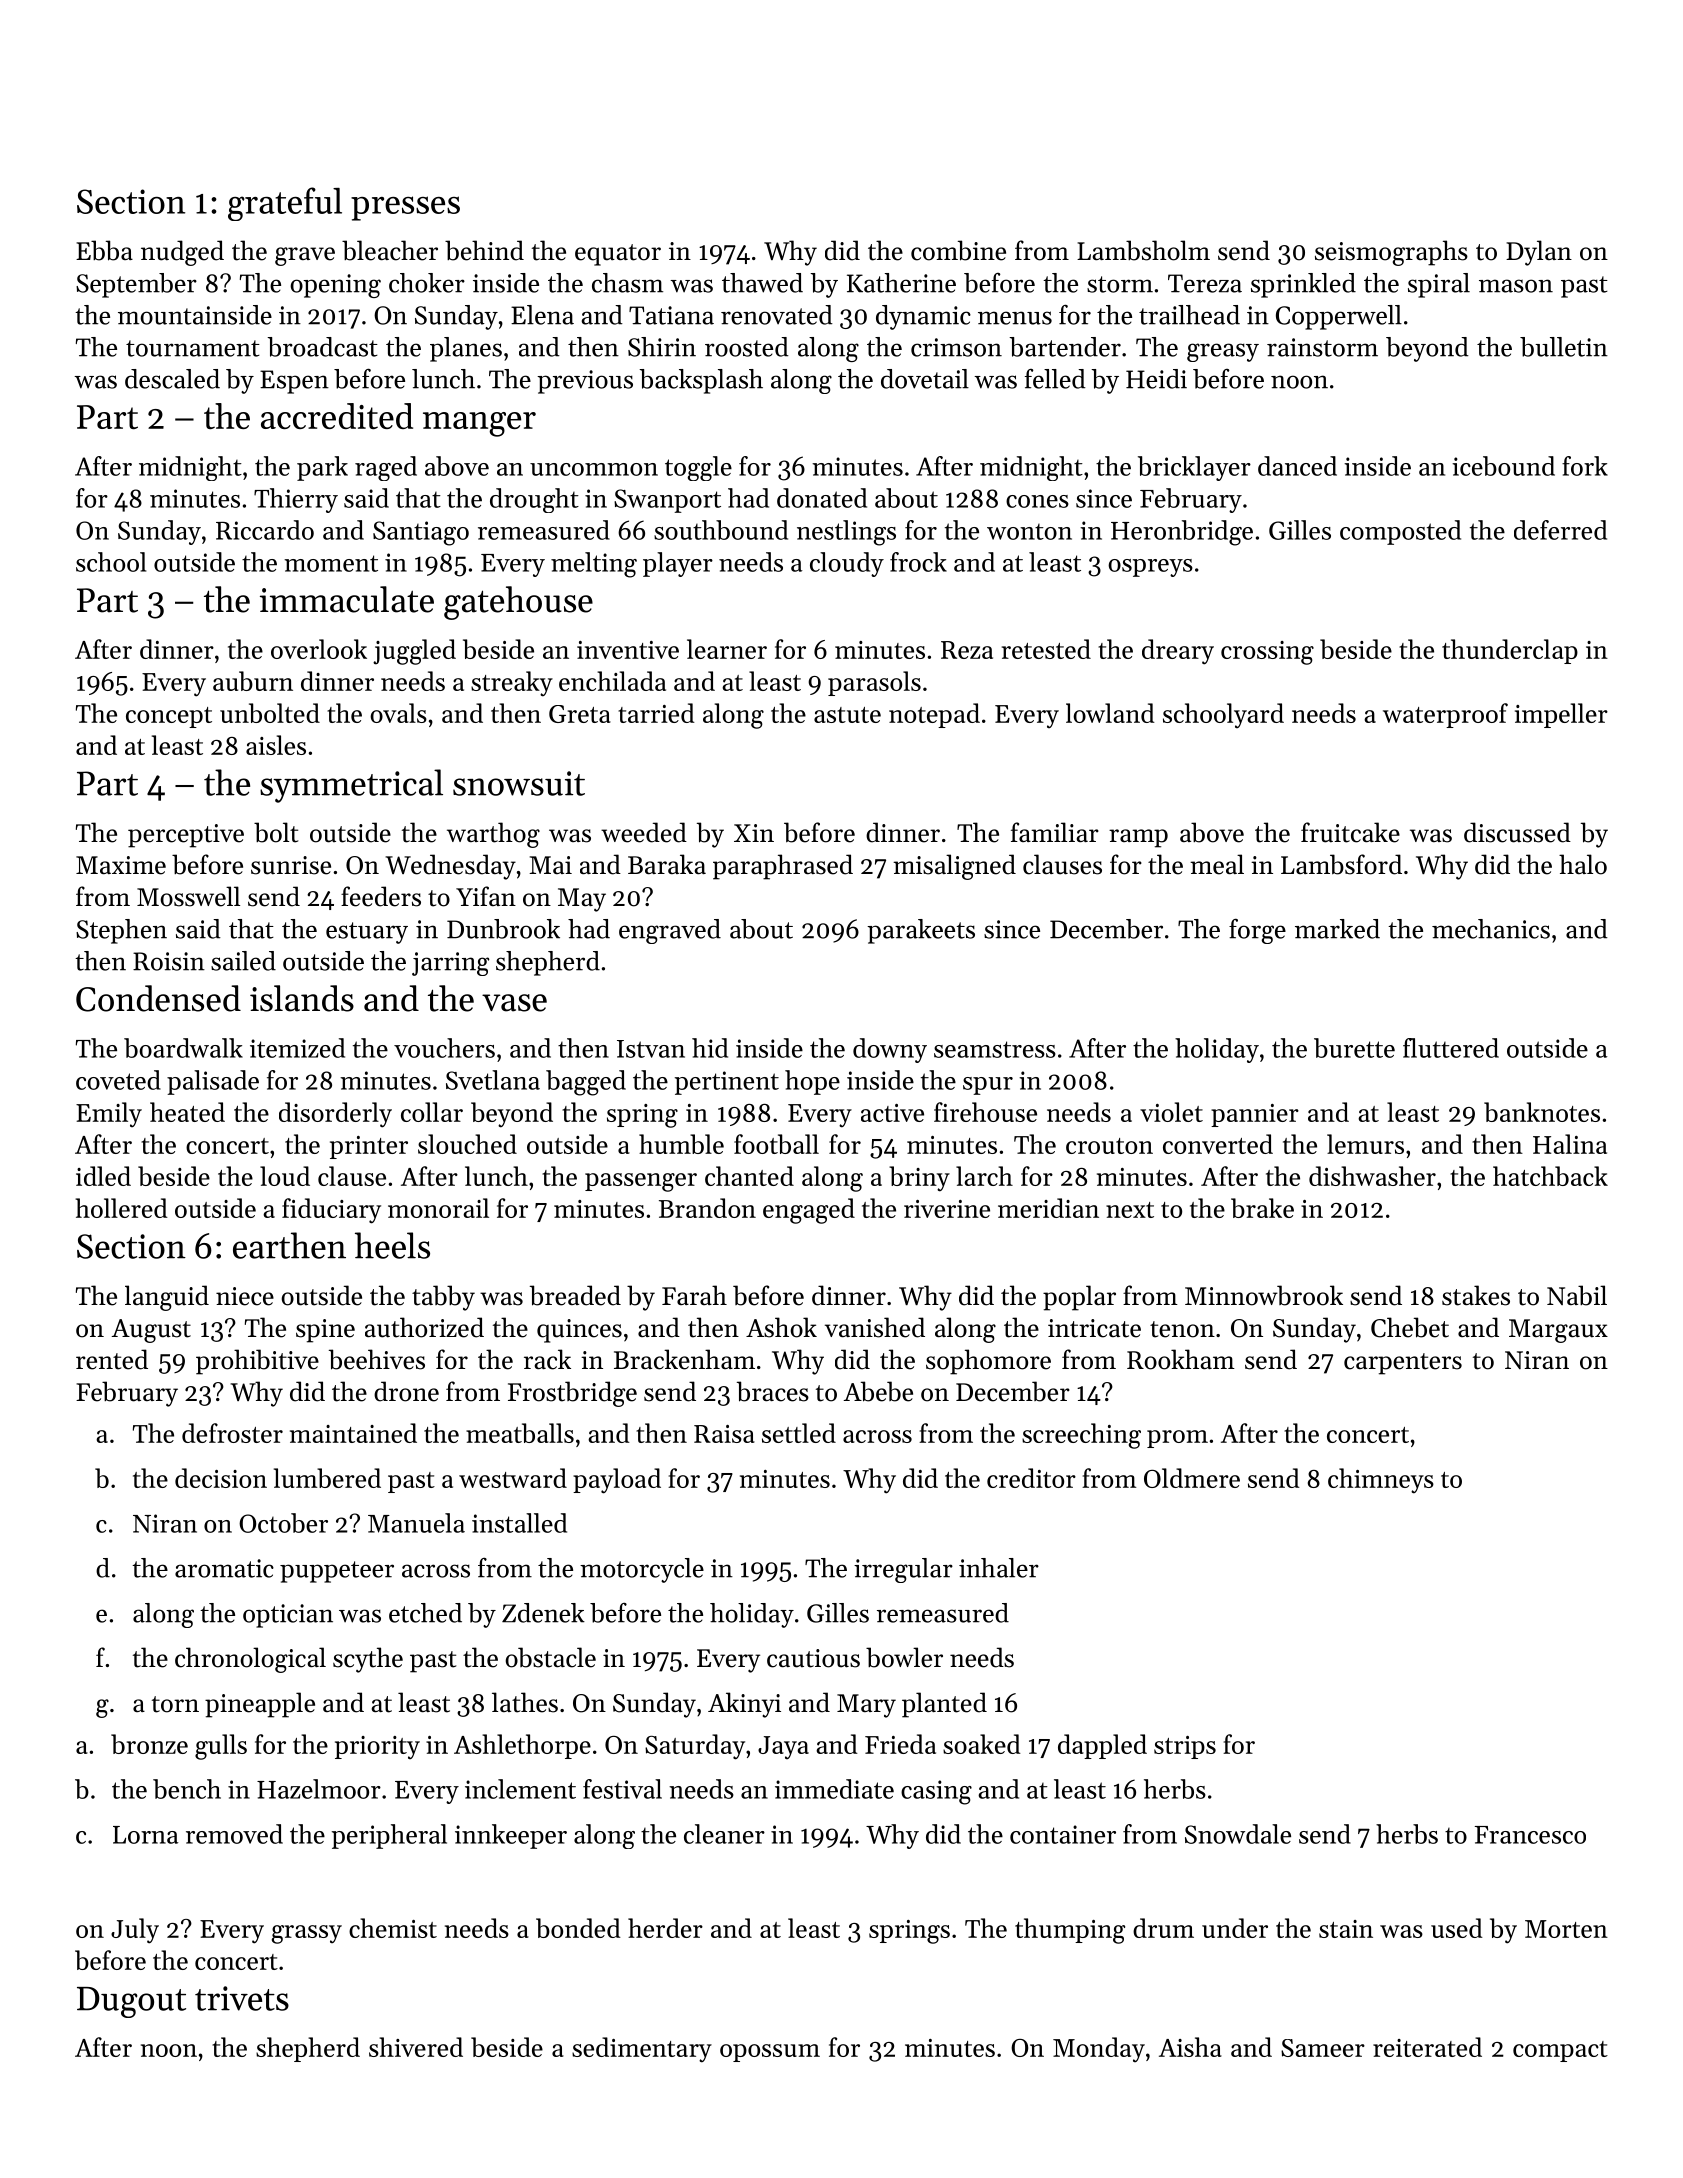  What do you see at coordinates (512, 684) in the document?
I see `streaky` at bounding box center [512, 684].
